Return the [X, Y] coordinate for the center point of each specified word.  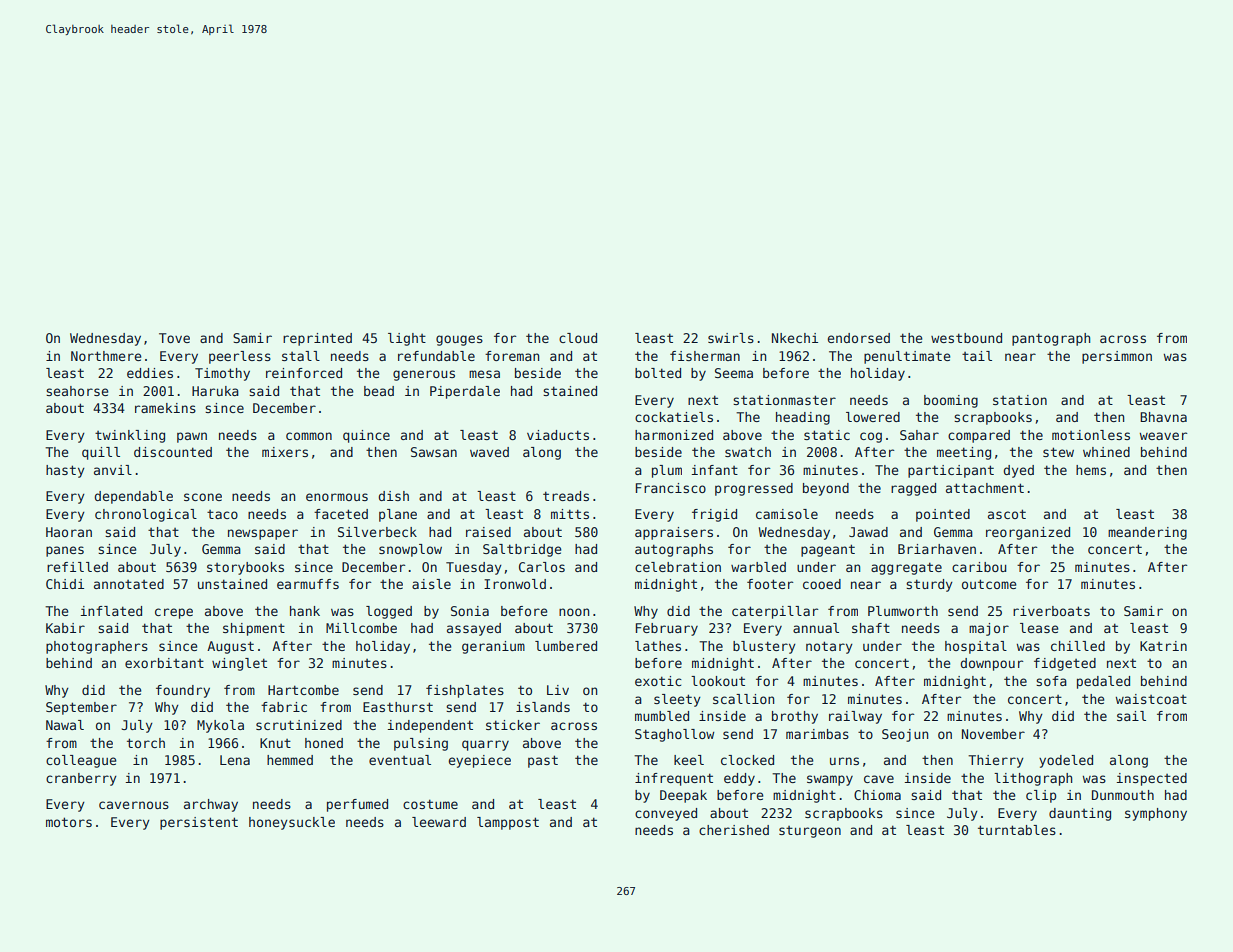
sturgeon [810, 832]
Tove [174, 338]
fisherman [705, 356]
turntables [1017, 830]
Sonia [470, 611]
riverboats [1051, 611]
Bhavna [1163, 417]
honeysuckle [292, 823]
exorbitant [164, 663]
